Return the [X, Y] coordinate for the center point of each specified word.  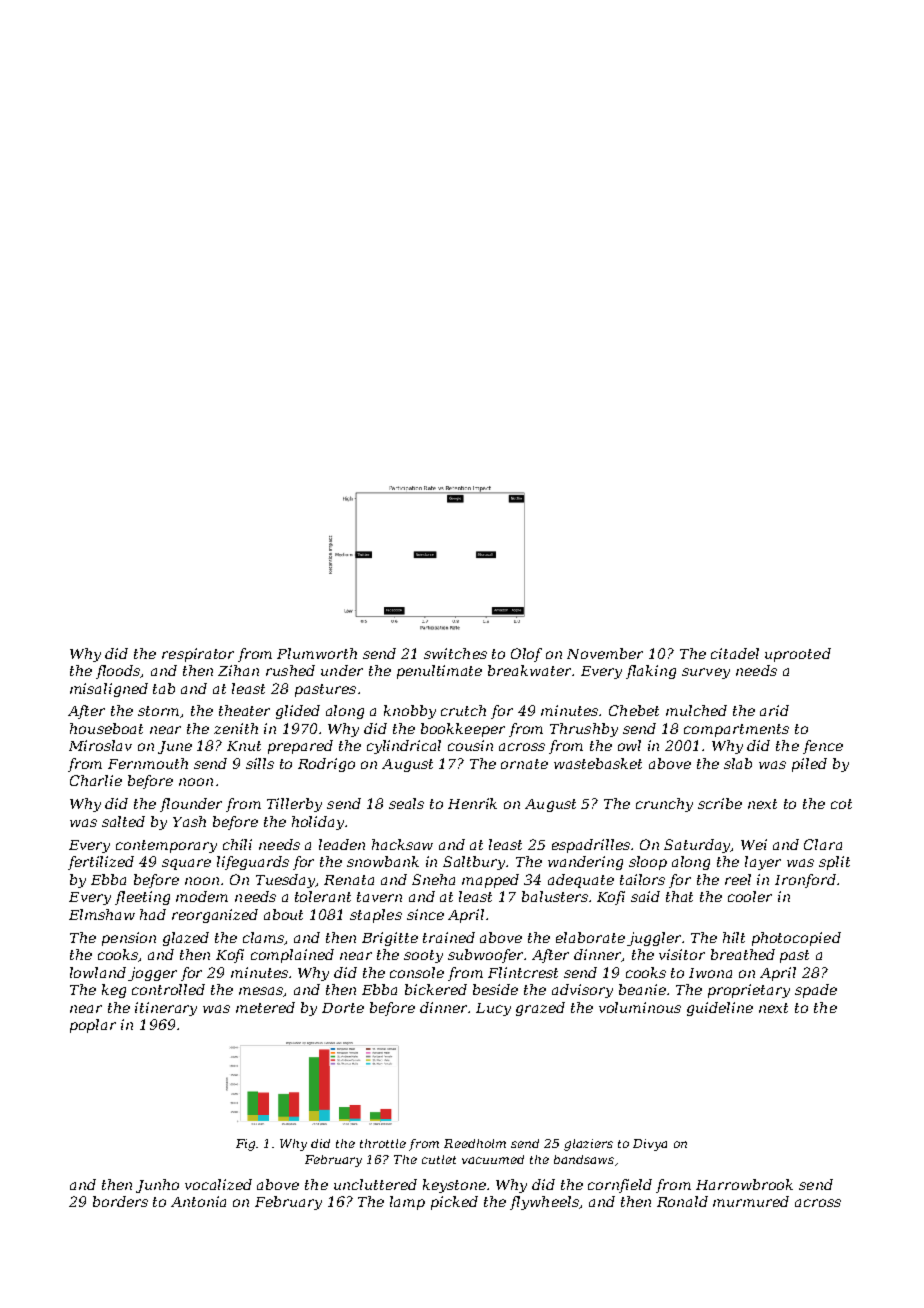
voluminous [640, 1007]
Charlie [96, 780]
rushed [290, 670]
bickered [436, 989]
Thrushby [584, 730]
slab [738, 763]
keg [114, 991]
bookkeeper [463, 730]
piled [809, 765]
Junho [157, 1186]
